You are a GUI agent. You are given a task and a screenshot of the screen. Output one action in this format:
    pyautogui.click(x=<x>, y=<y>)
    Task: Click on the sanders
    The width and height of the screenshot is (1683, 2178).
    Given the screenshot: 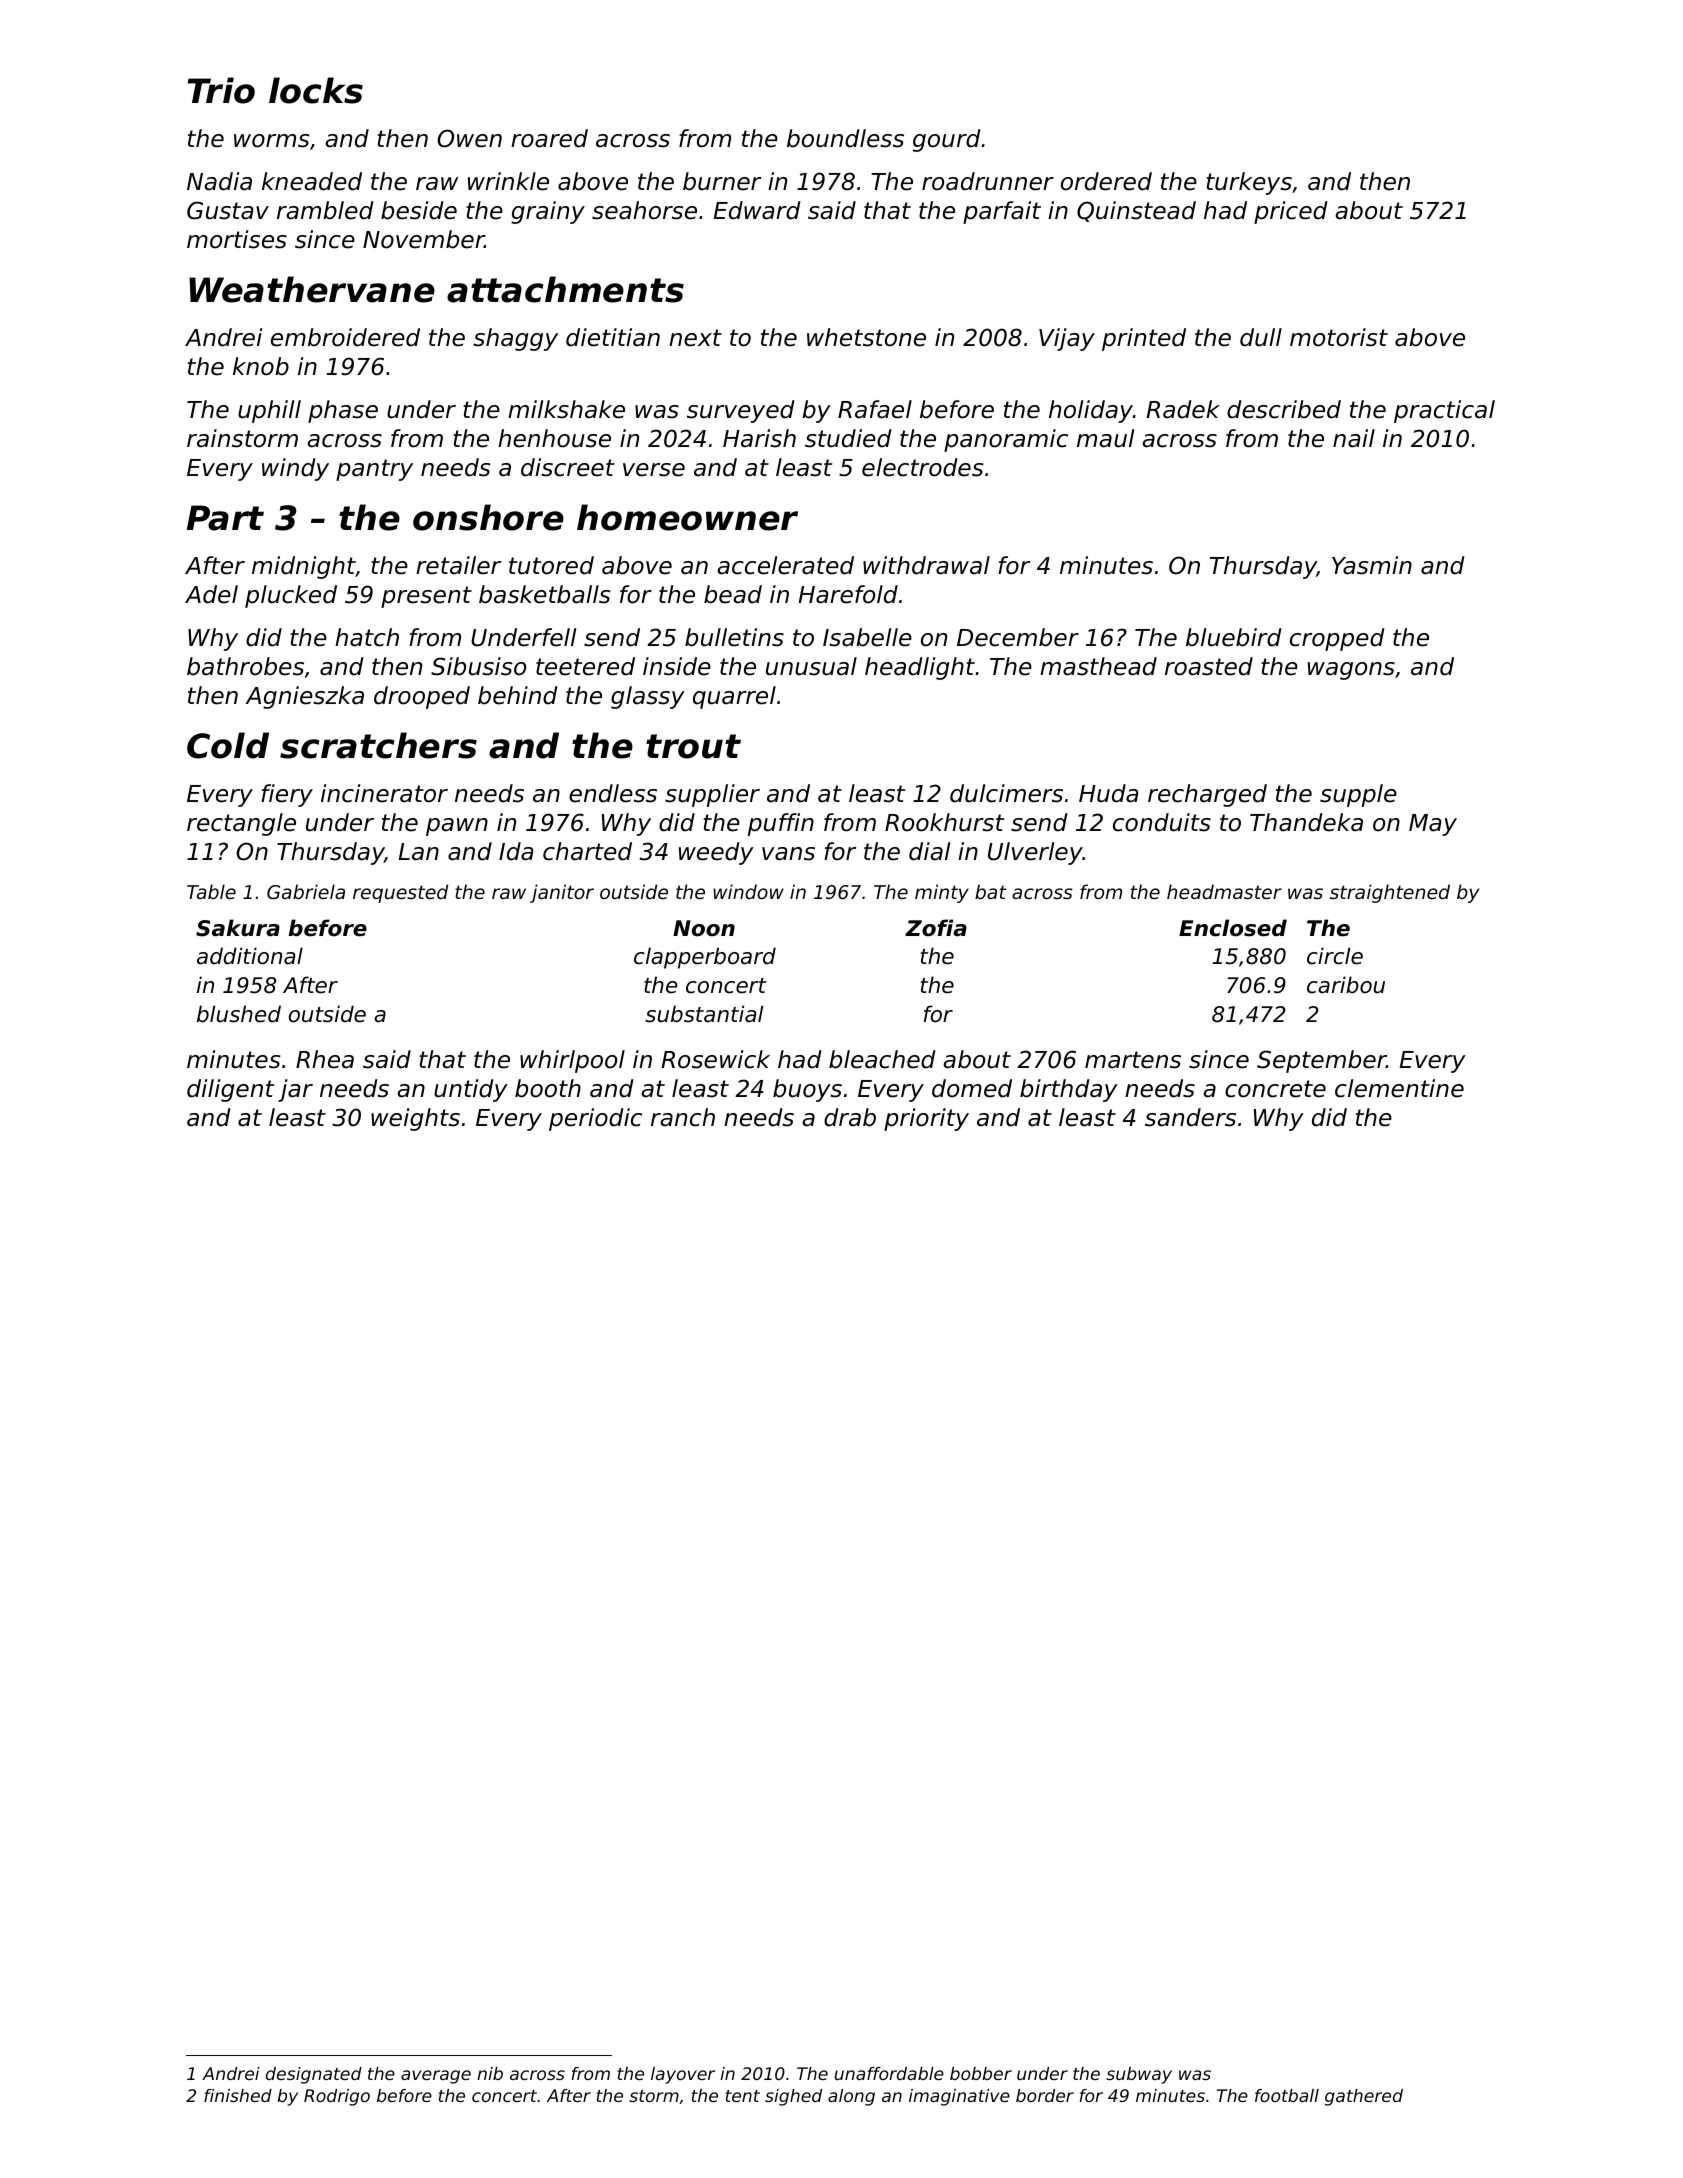 What is the action you would take?
    pyautogui.click(x=1190, y=1117)
